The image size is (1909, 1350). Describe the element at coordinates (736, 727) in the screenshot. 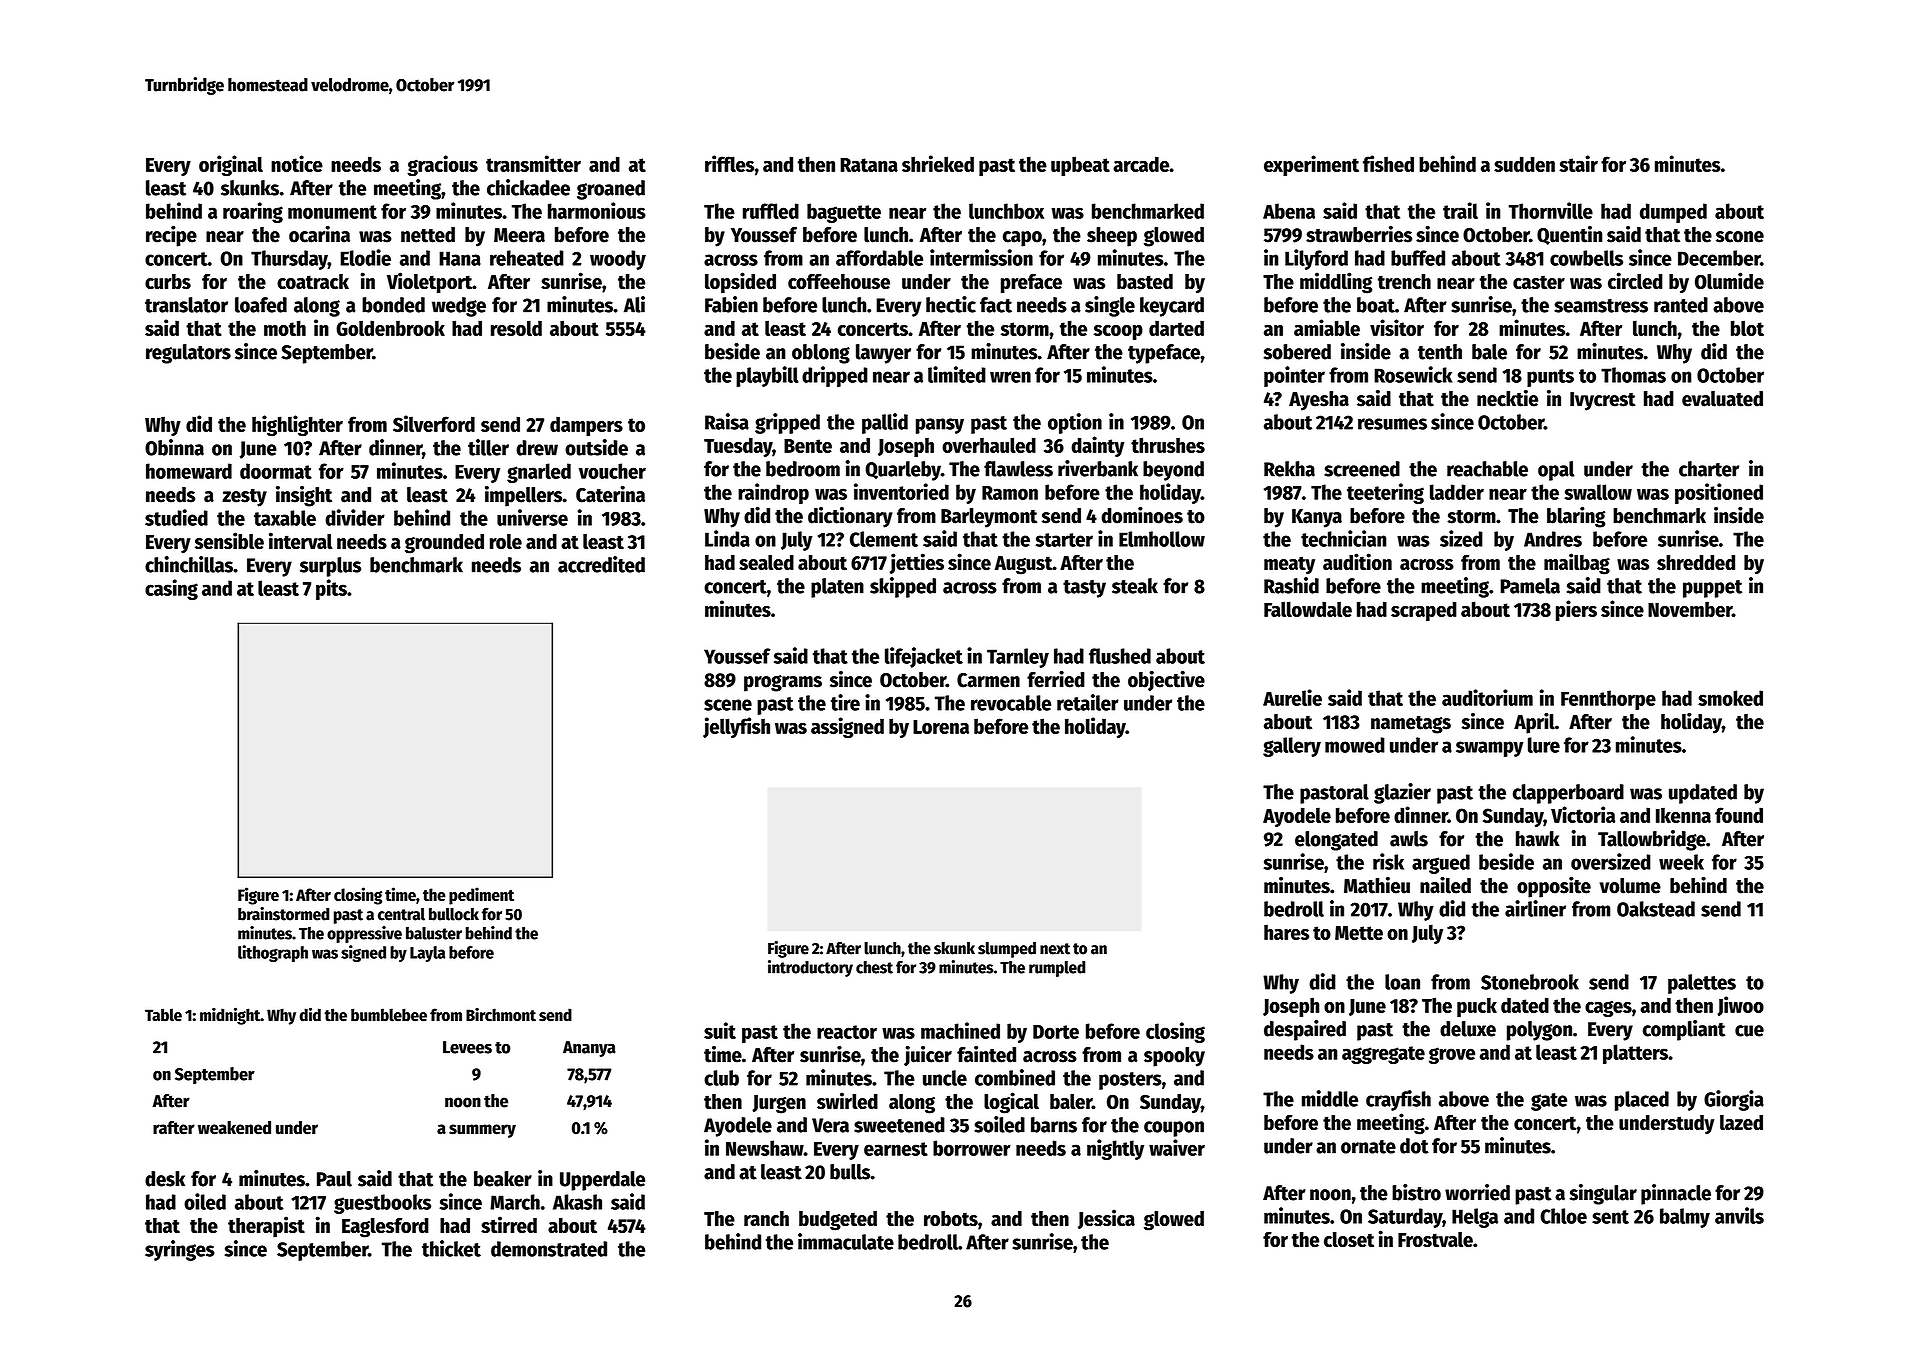

I see `jellyfish` at that location.
